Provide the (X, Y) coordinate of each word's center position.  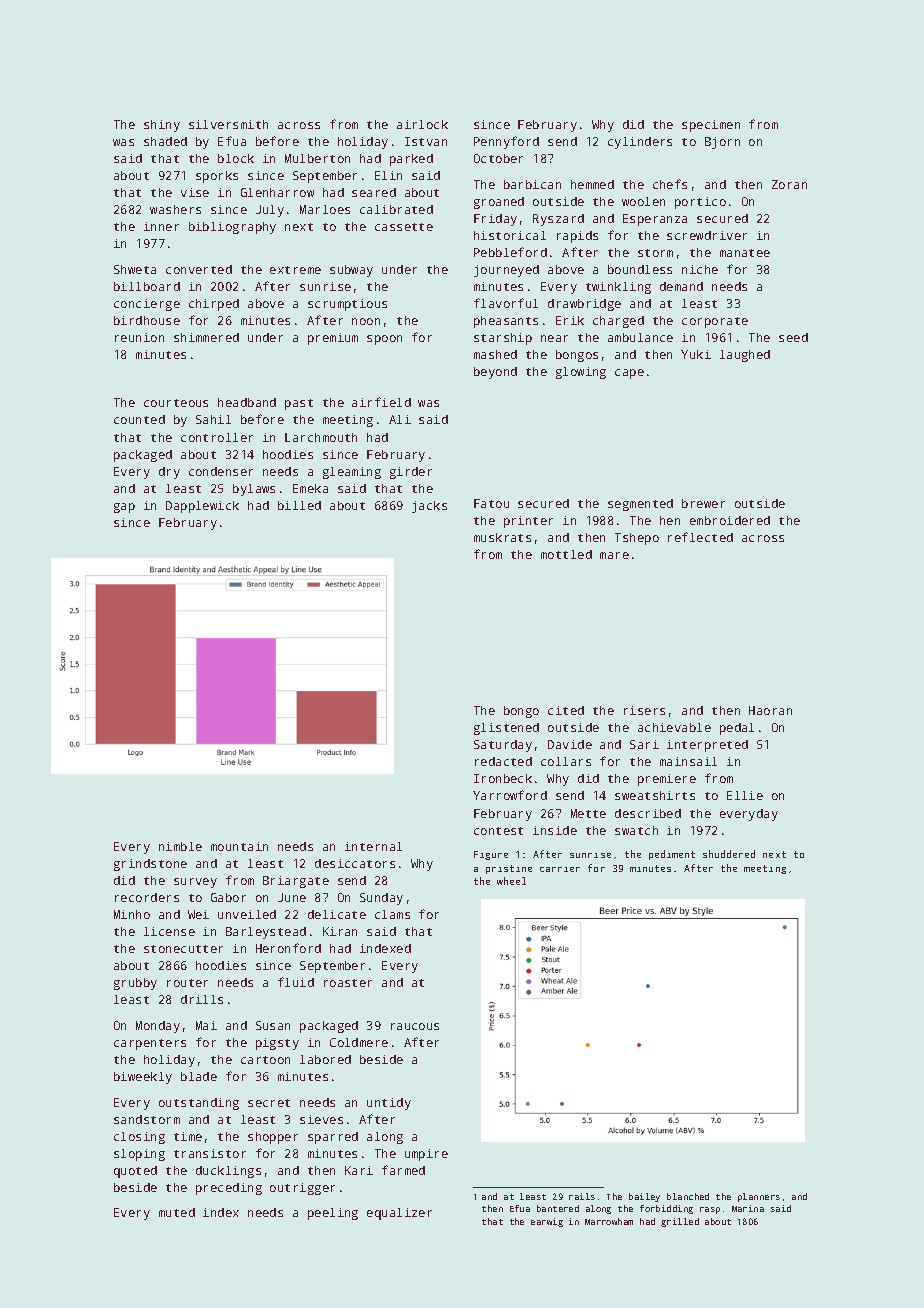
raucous (415, 1026)
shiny (162, 126)
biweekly (143, 1078)
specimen (711, 126)
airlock (422, 124)
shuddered (729, 854)
